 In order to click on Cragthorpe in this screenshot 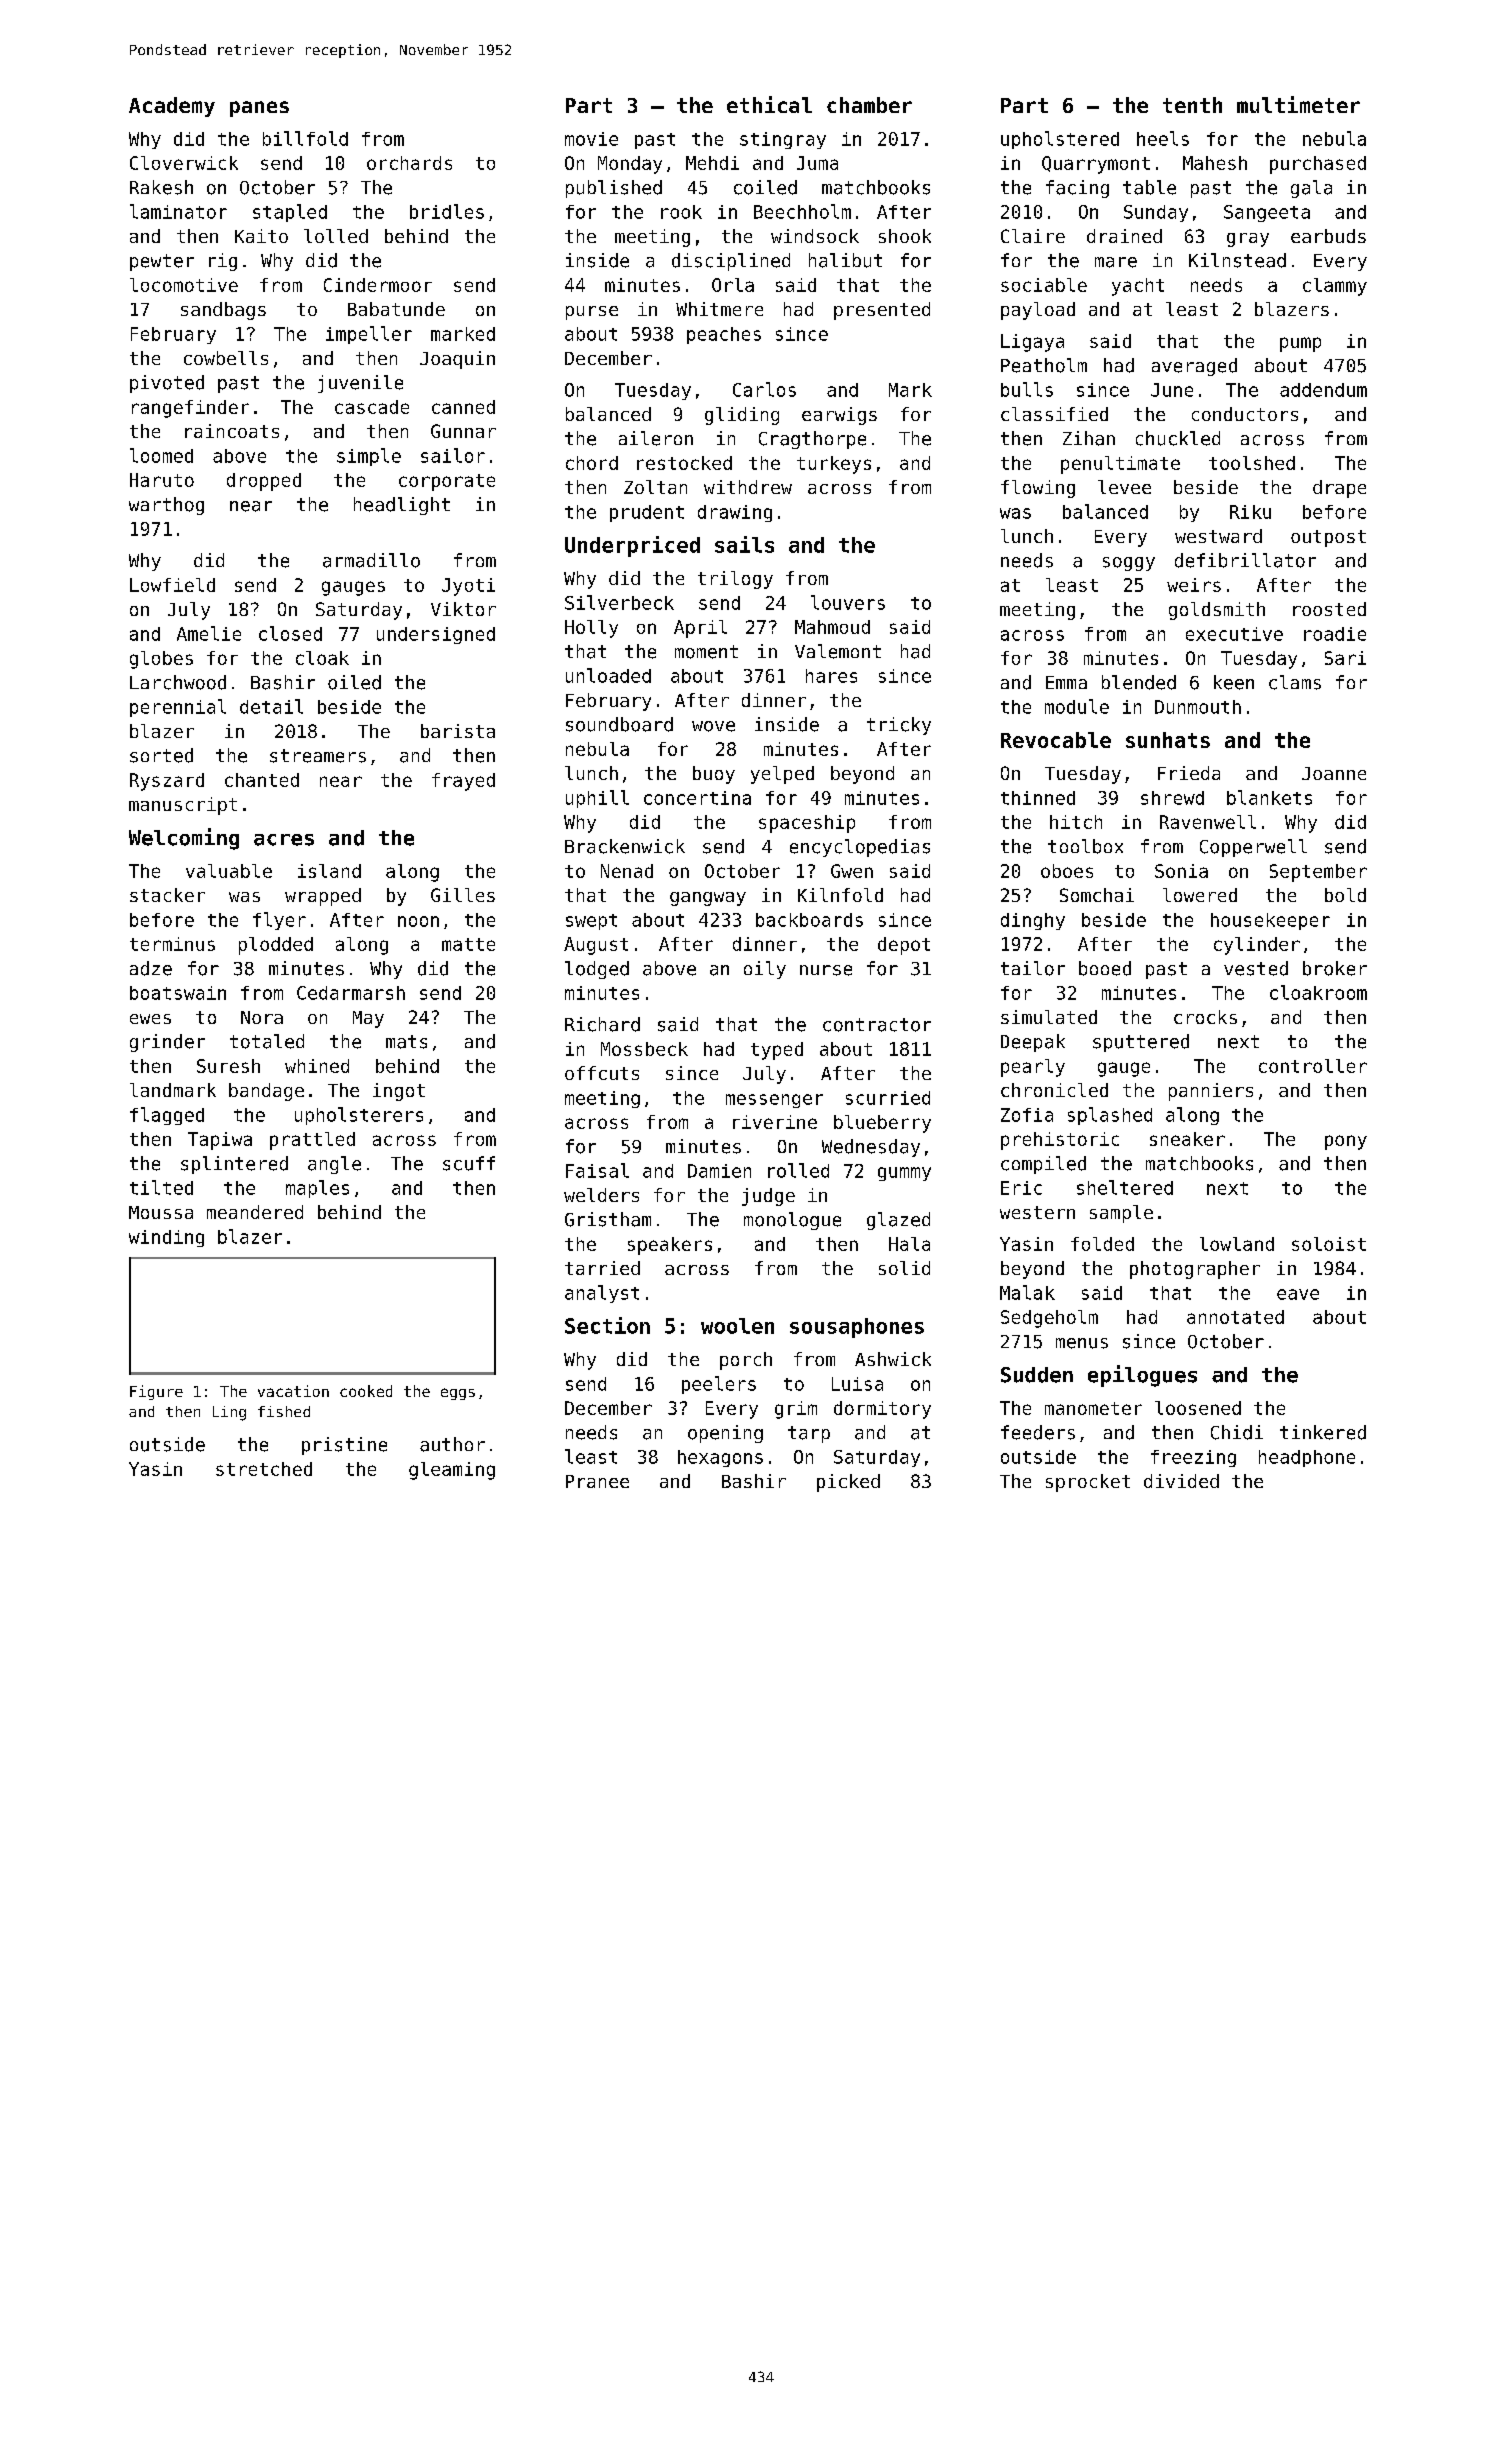, I will do `click(812, 440)`.
